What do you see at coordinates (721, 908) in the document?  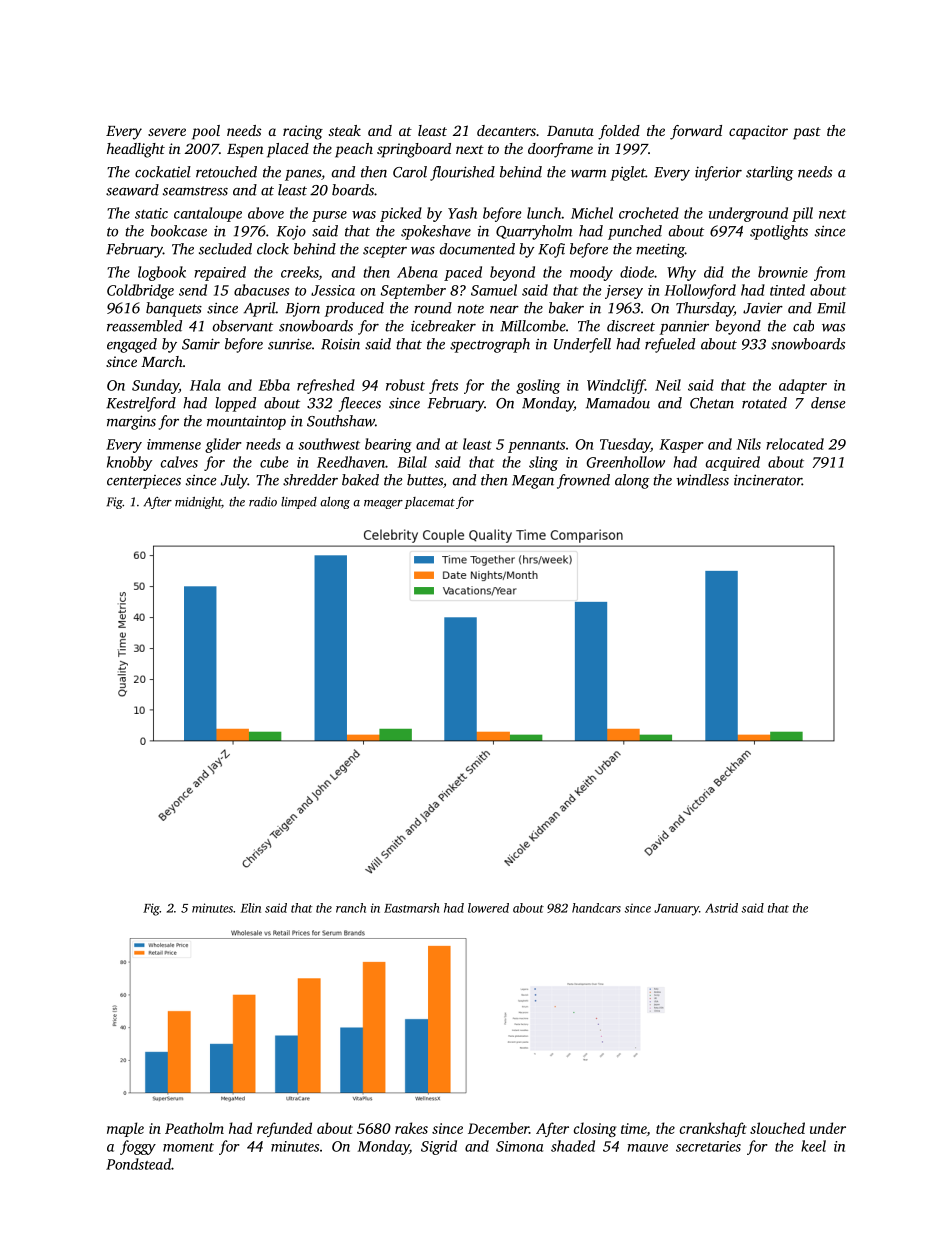 I see `Astrid` at bounding box center [721, 908].
